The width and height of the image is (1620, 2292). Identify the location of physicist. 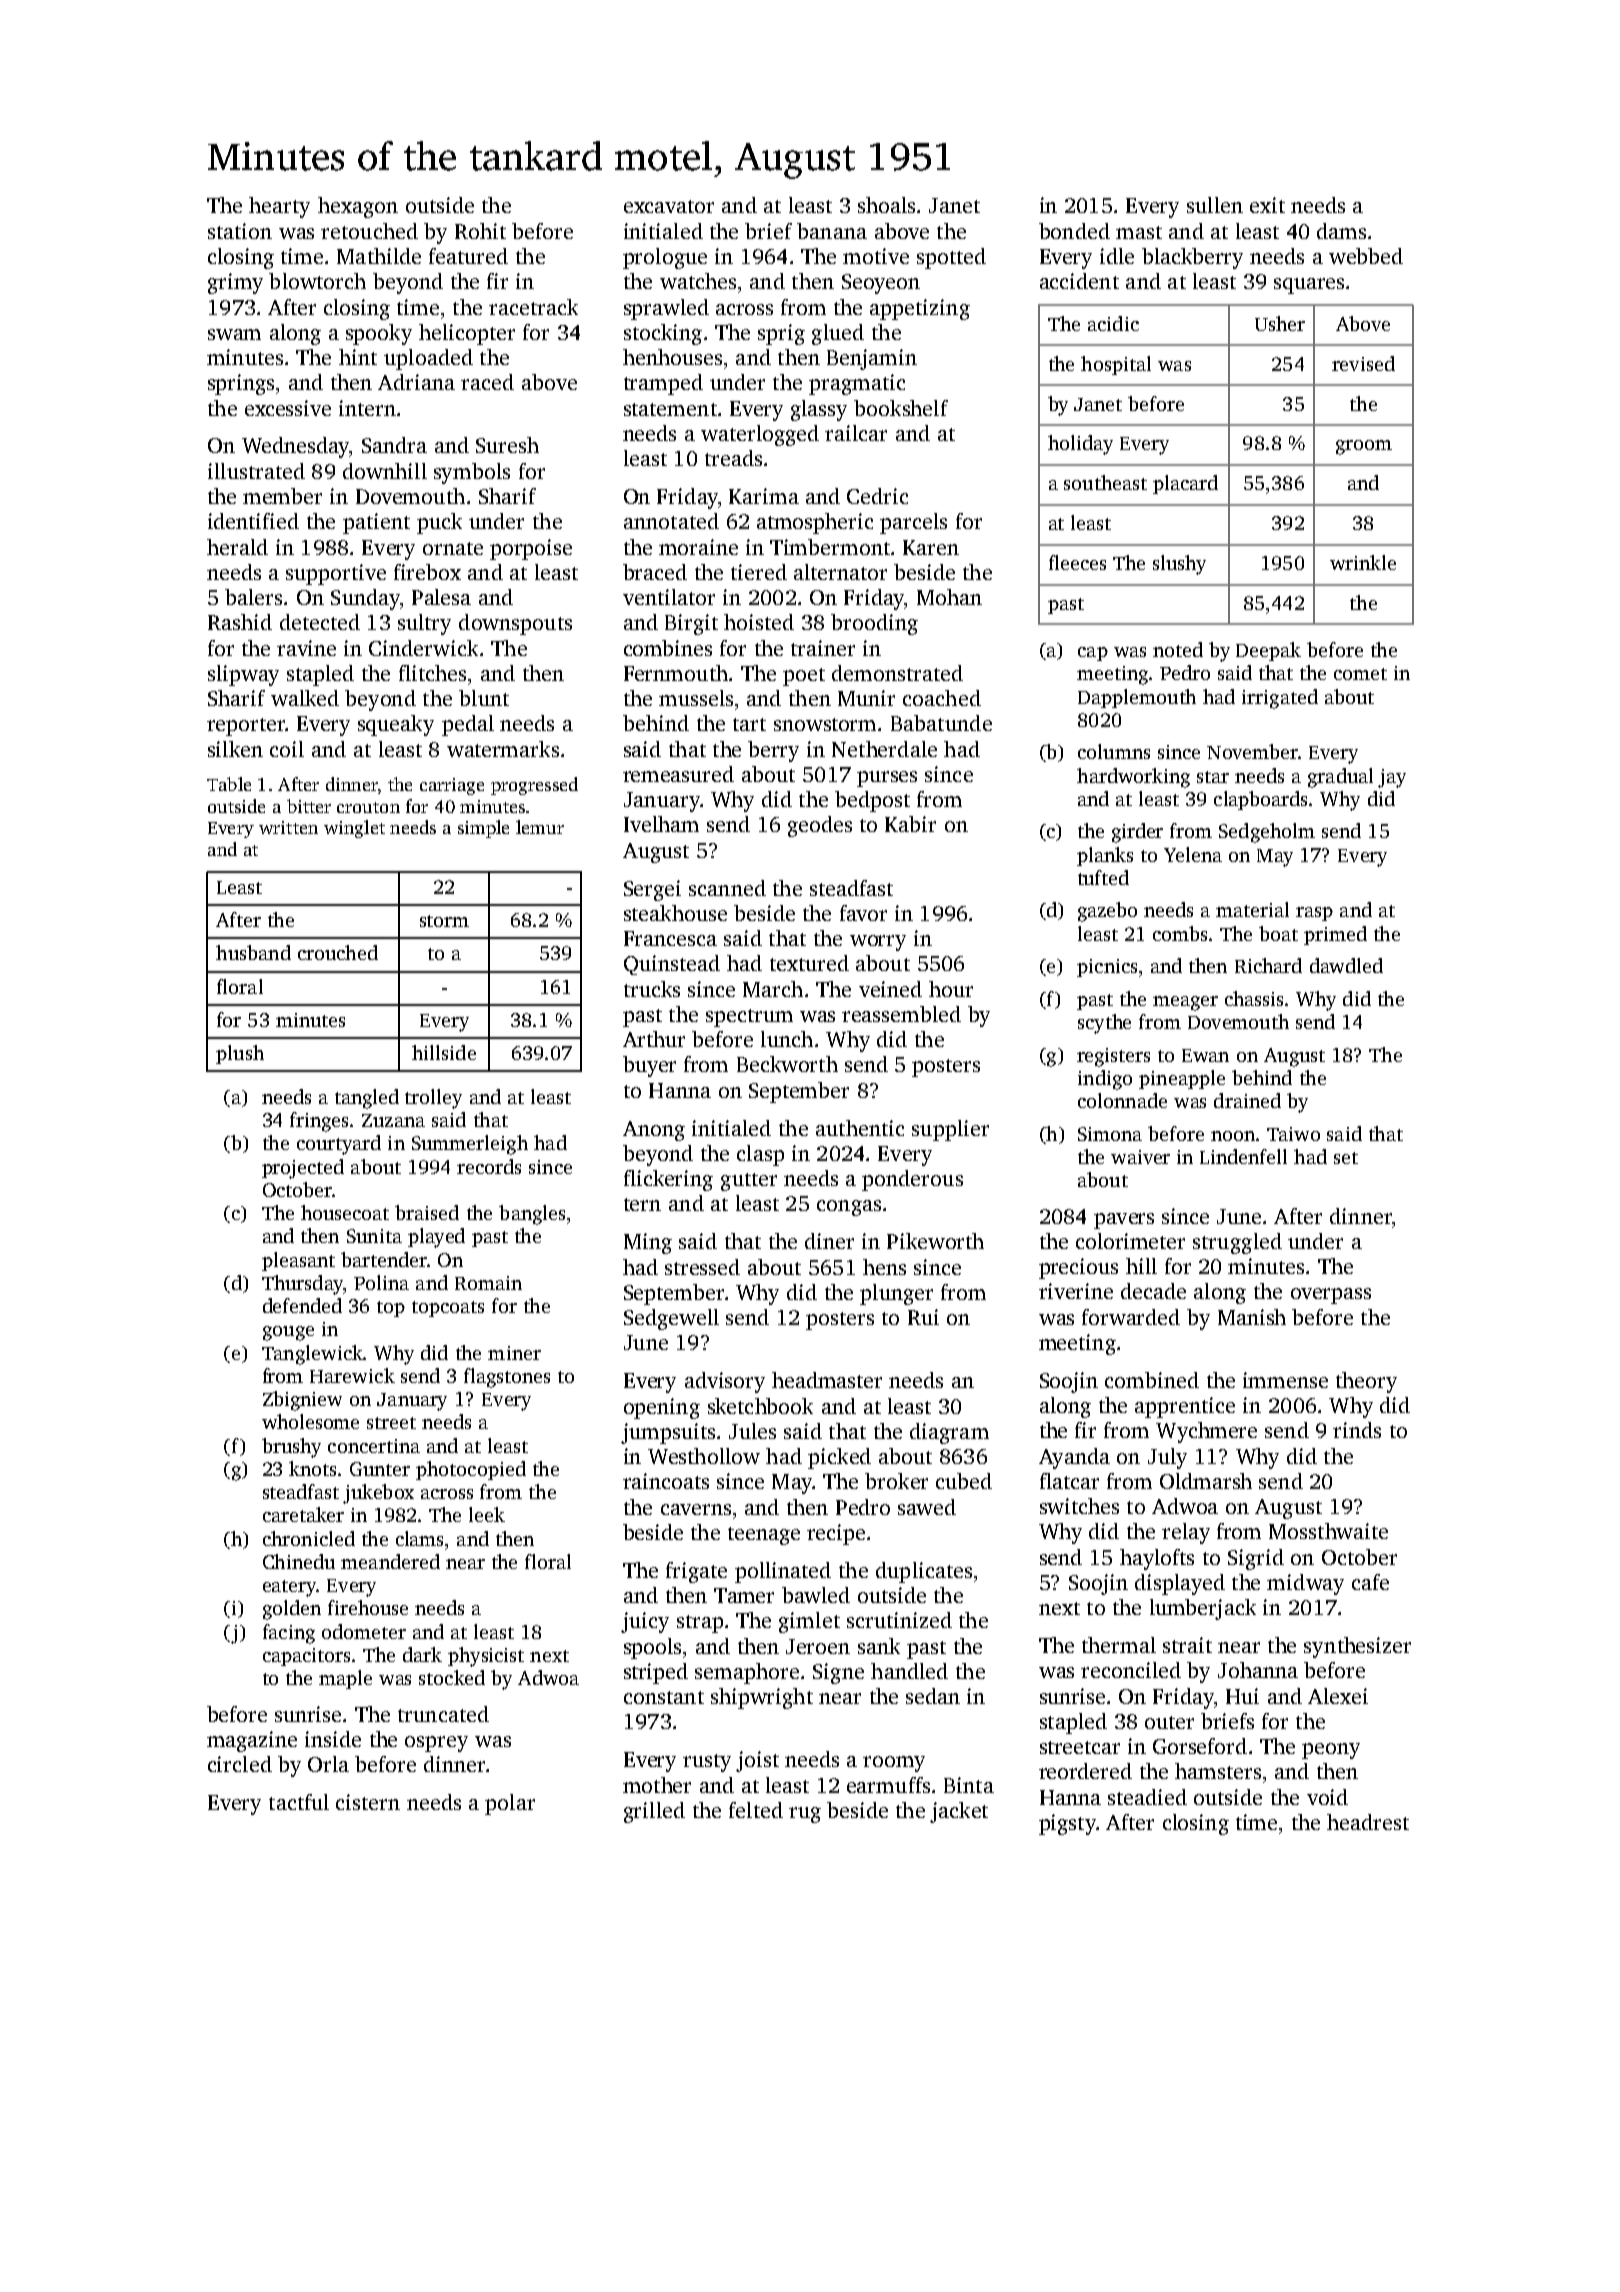
(486, 1657).
